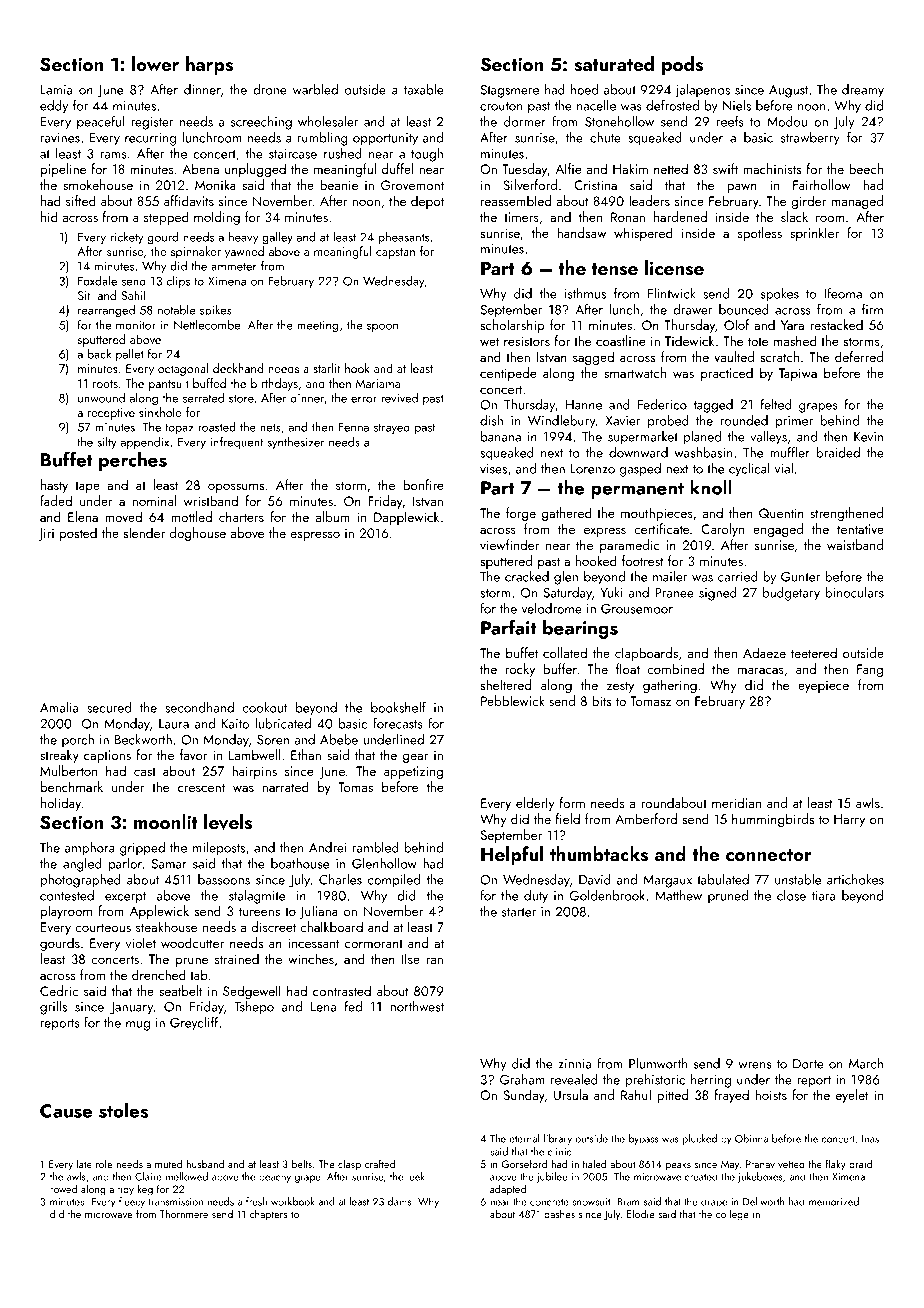  What do you see at coordinates (646, 818) in the page?
I see `Amberford` at bounding box center [646, 818].
